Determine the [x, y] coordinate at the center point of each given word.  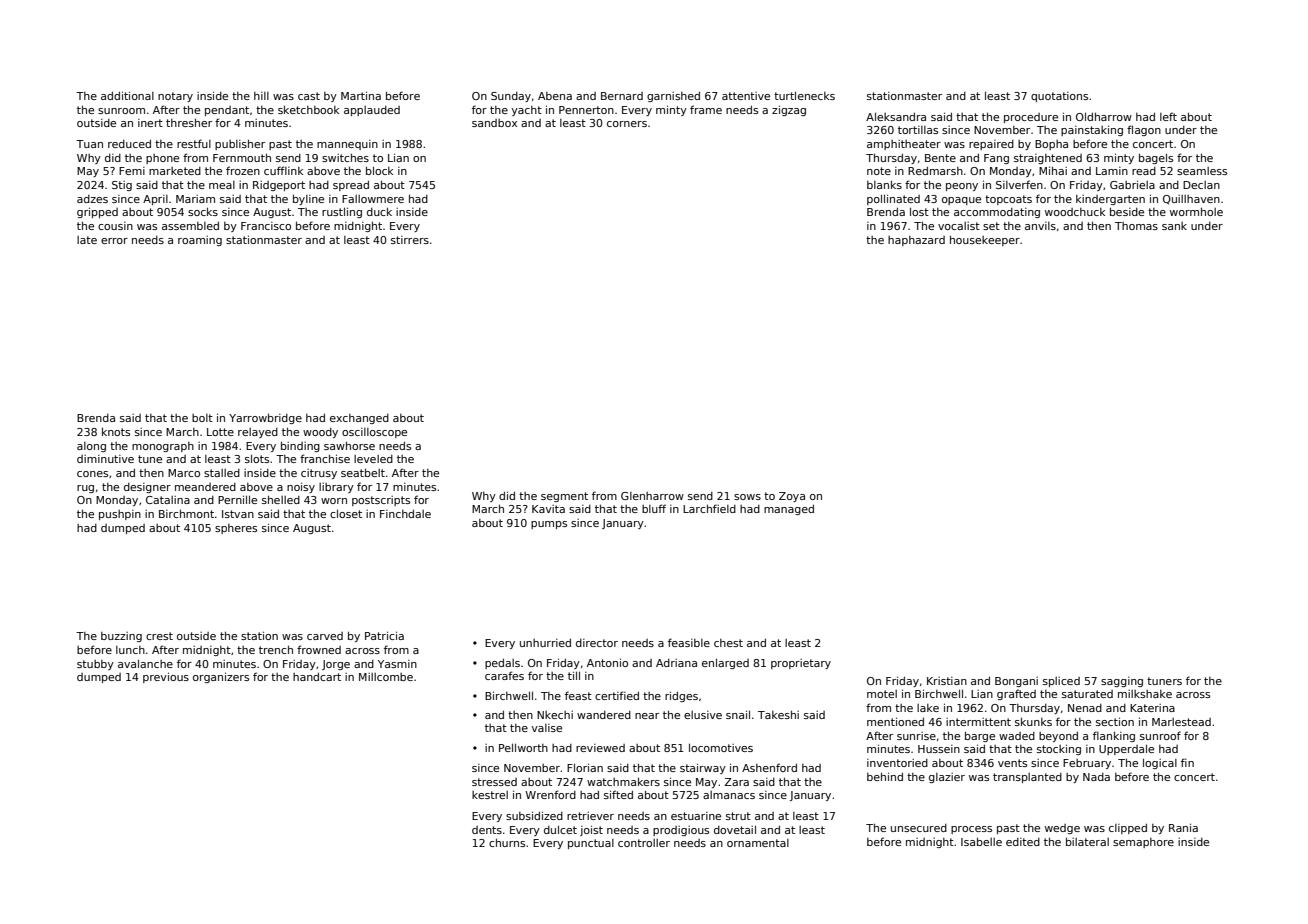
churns [507, 842]
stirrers [410, 240]
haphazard [916, 241]
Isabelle [981, 841]
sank [1174, 226]
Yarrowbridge [265, 418]
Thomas [1136, 226]
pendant [227, 111]
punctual [591, 844]
